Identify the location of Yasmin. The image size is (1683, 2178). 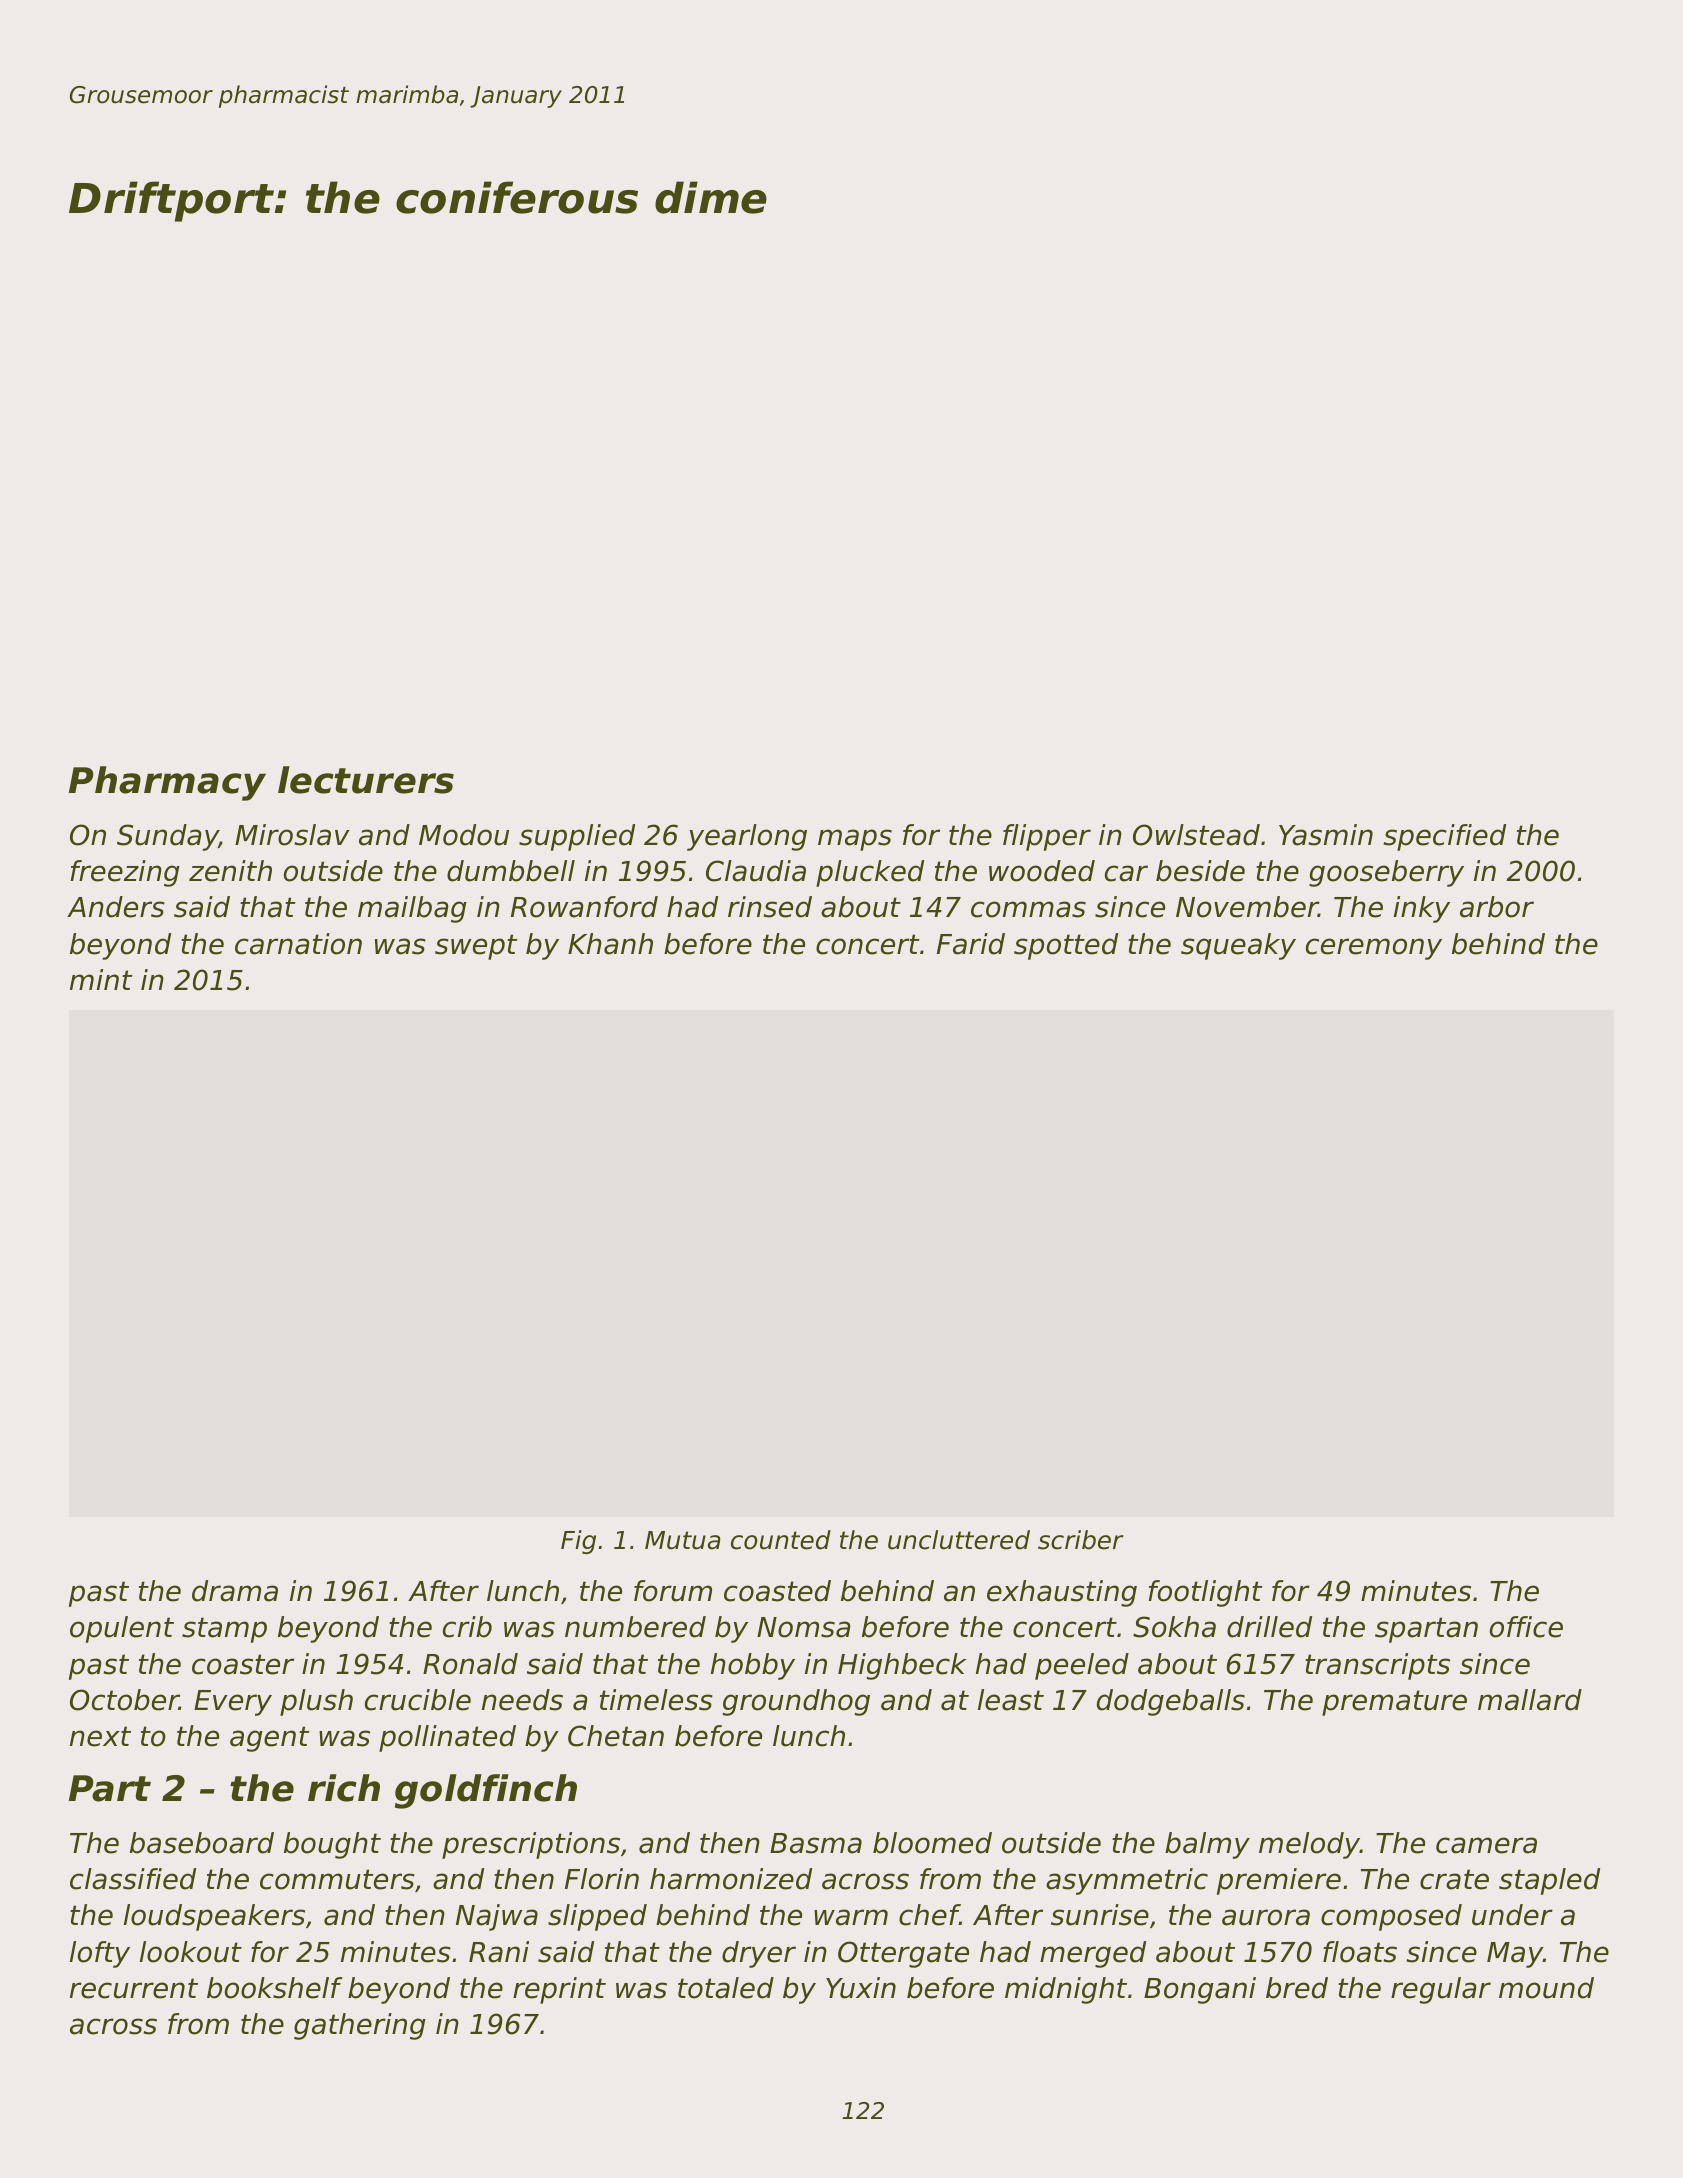
(1326, 835).
